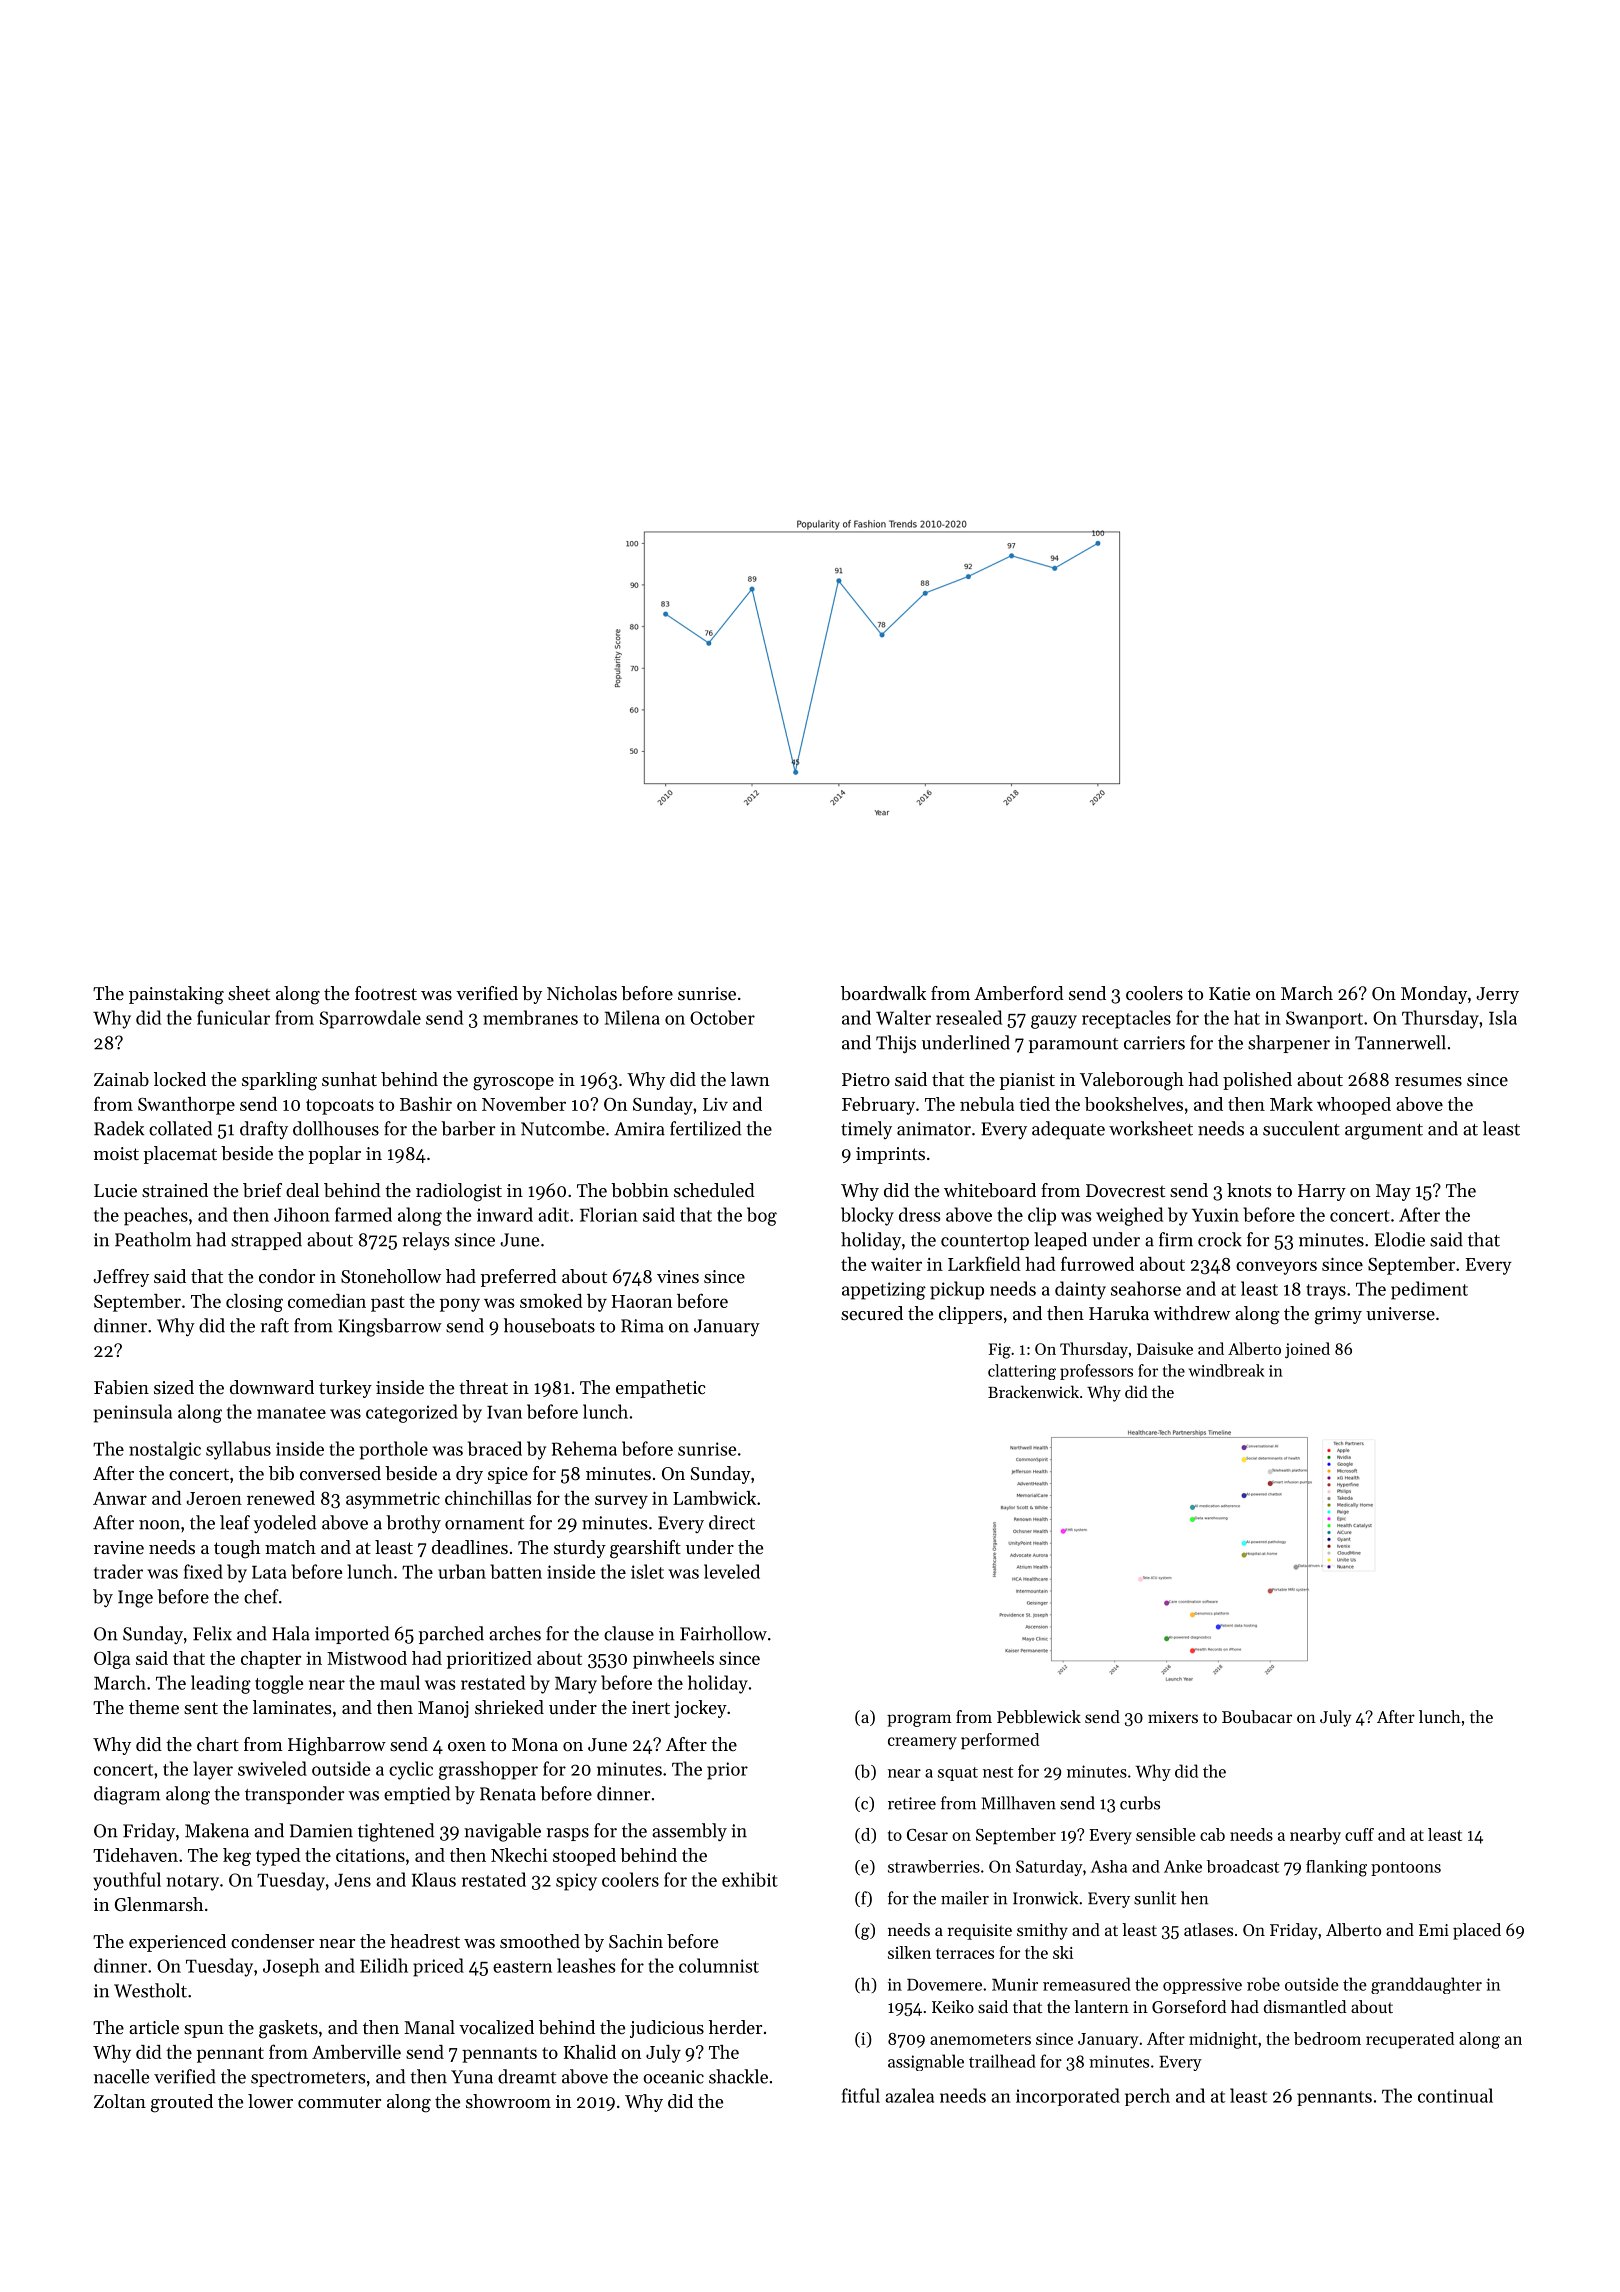 The width and height of the screenshot is (1620, 2292). Describe the element at coordinates (483, 1387) in the screenshot. I see `threat` at that location.
